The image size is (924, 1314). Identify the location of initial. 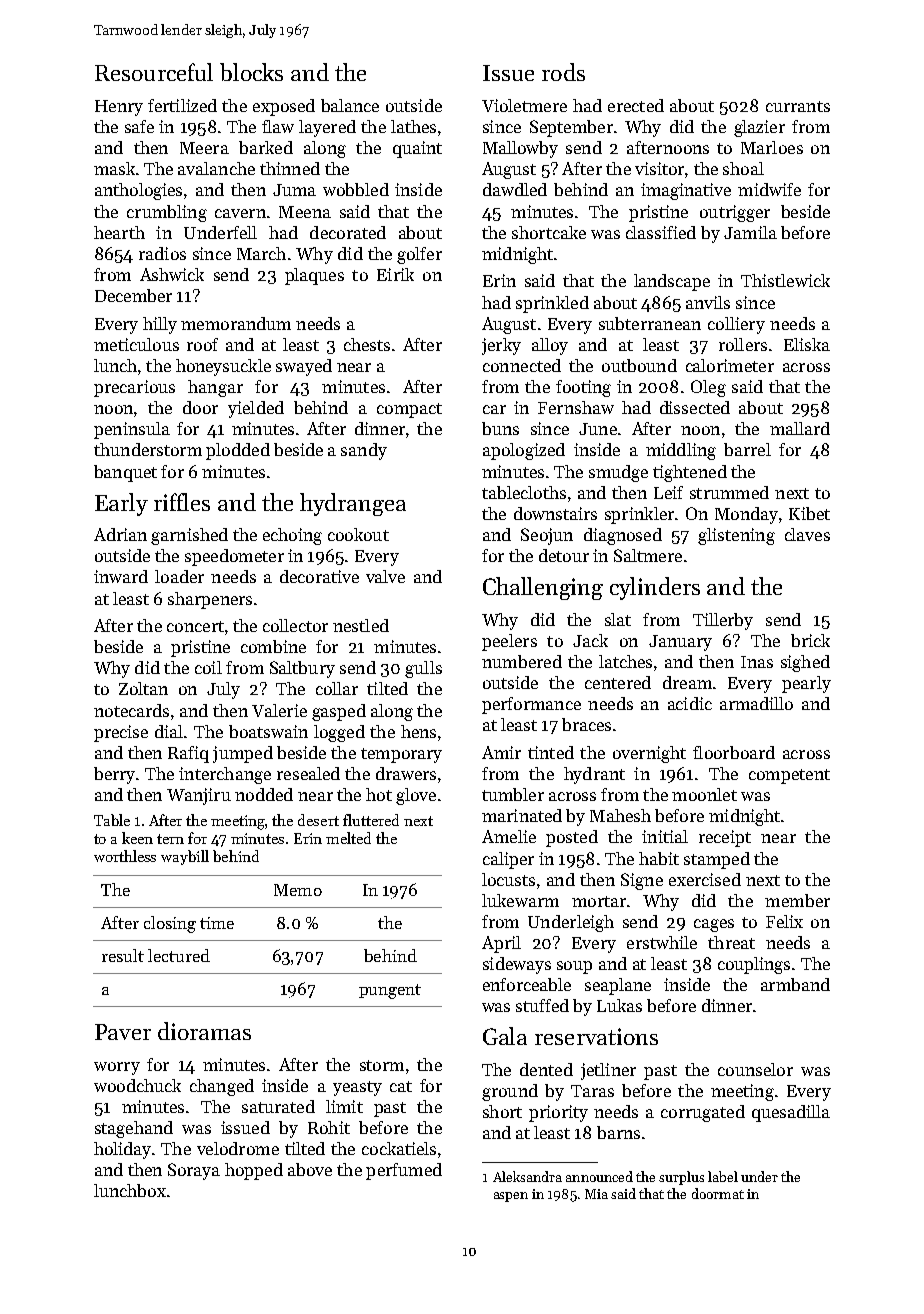
(665, 836).
